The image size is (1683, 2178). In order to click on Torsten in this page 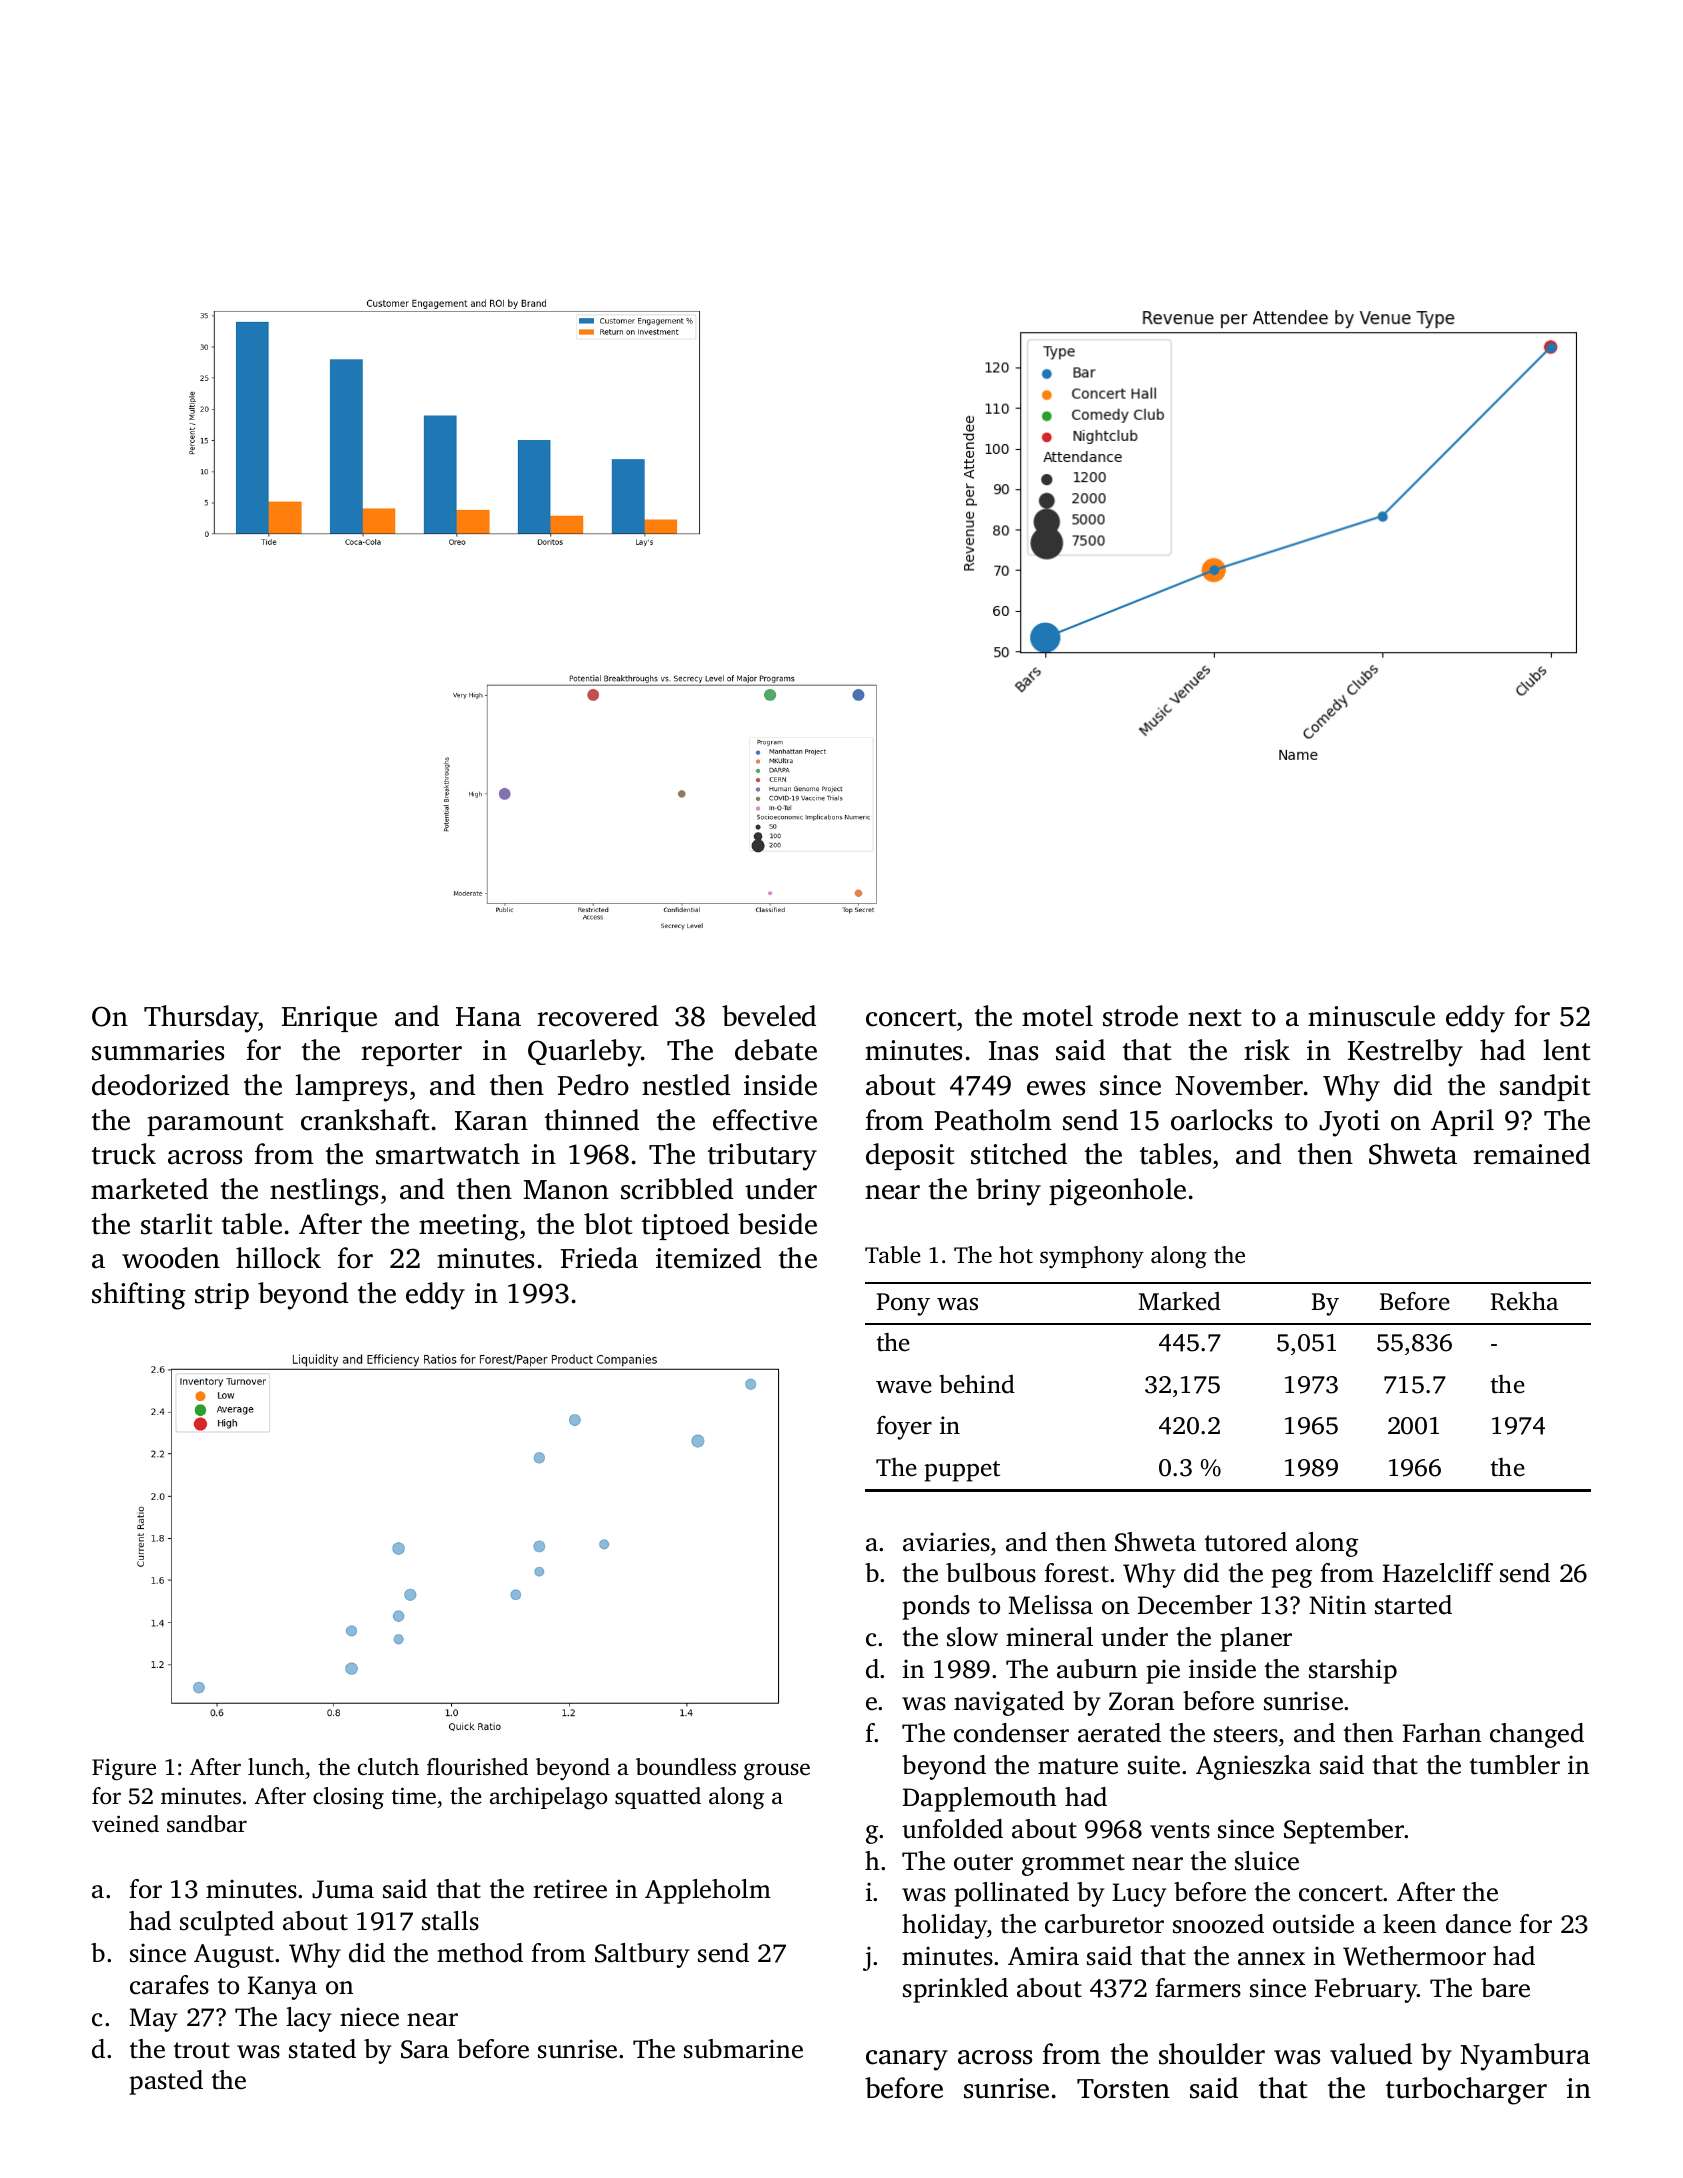, I will do `click(1123, 2089)`.
